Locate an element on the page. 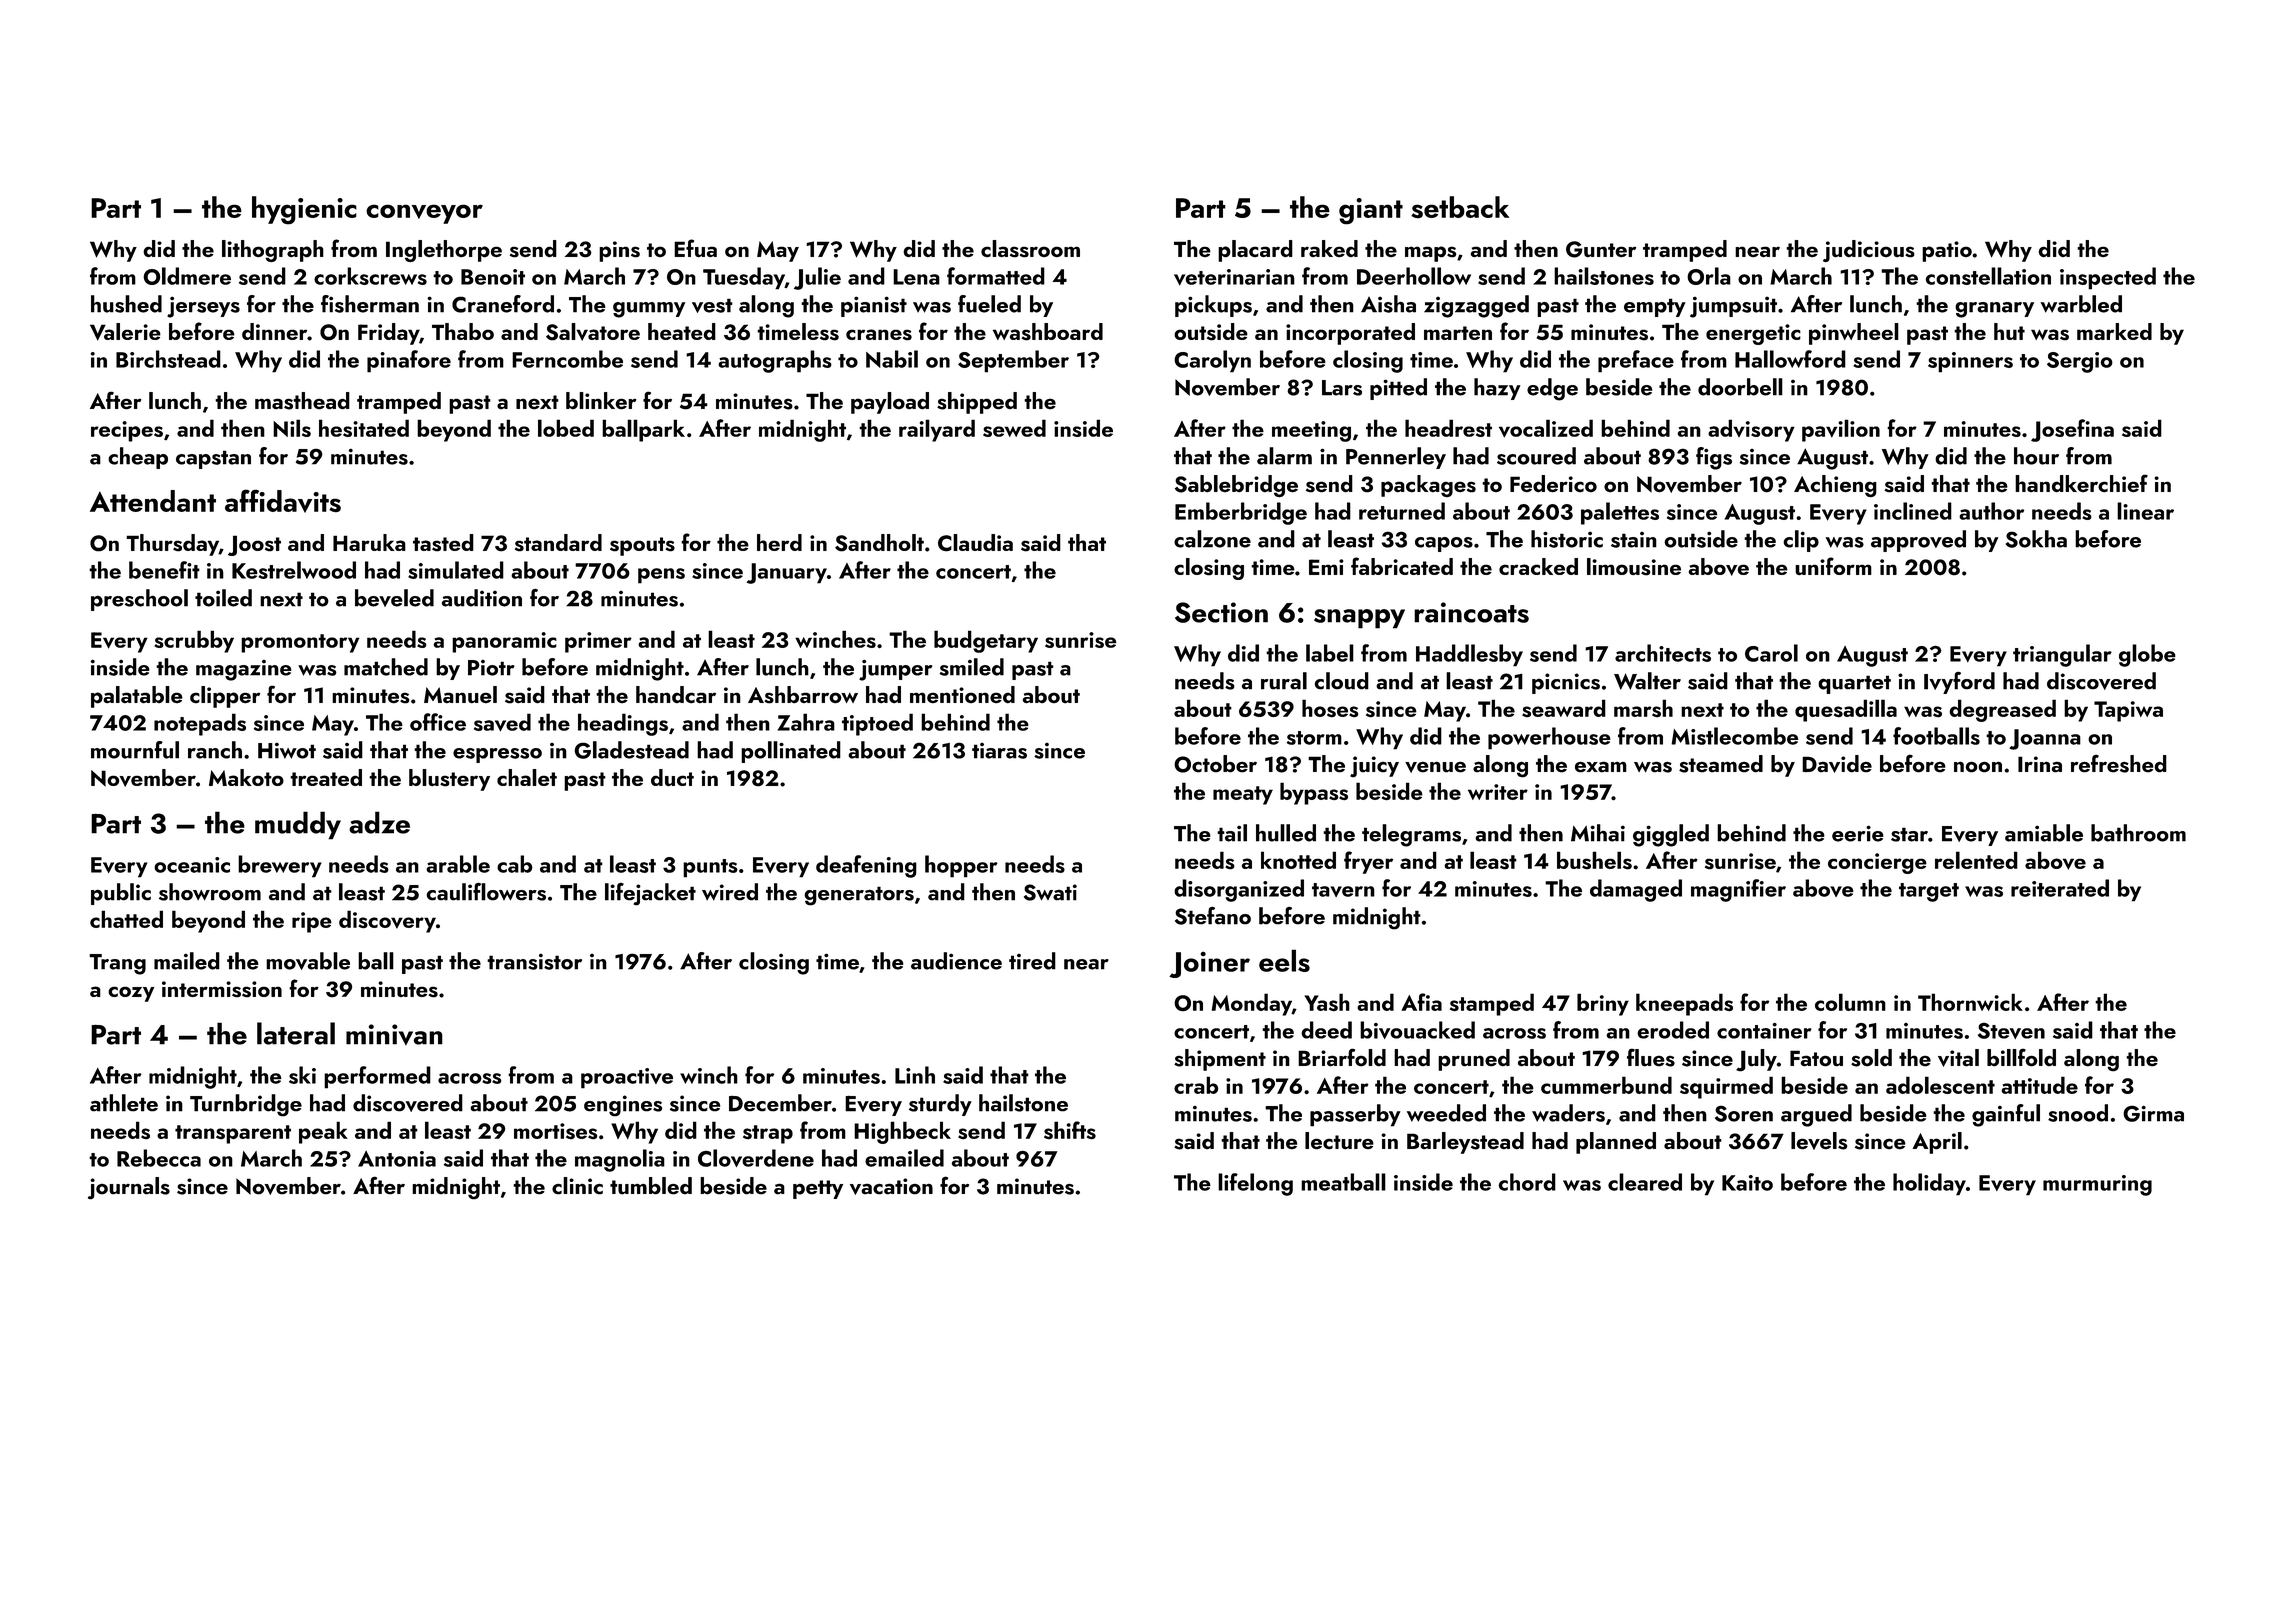  judicious is located at coordinates (1869, 251).
